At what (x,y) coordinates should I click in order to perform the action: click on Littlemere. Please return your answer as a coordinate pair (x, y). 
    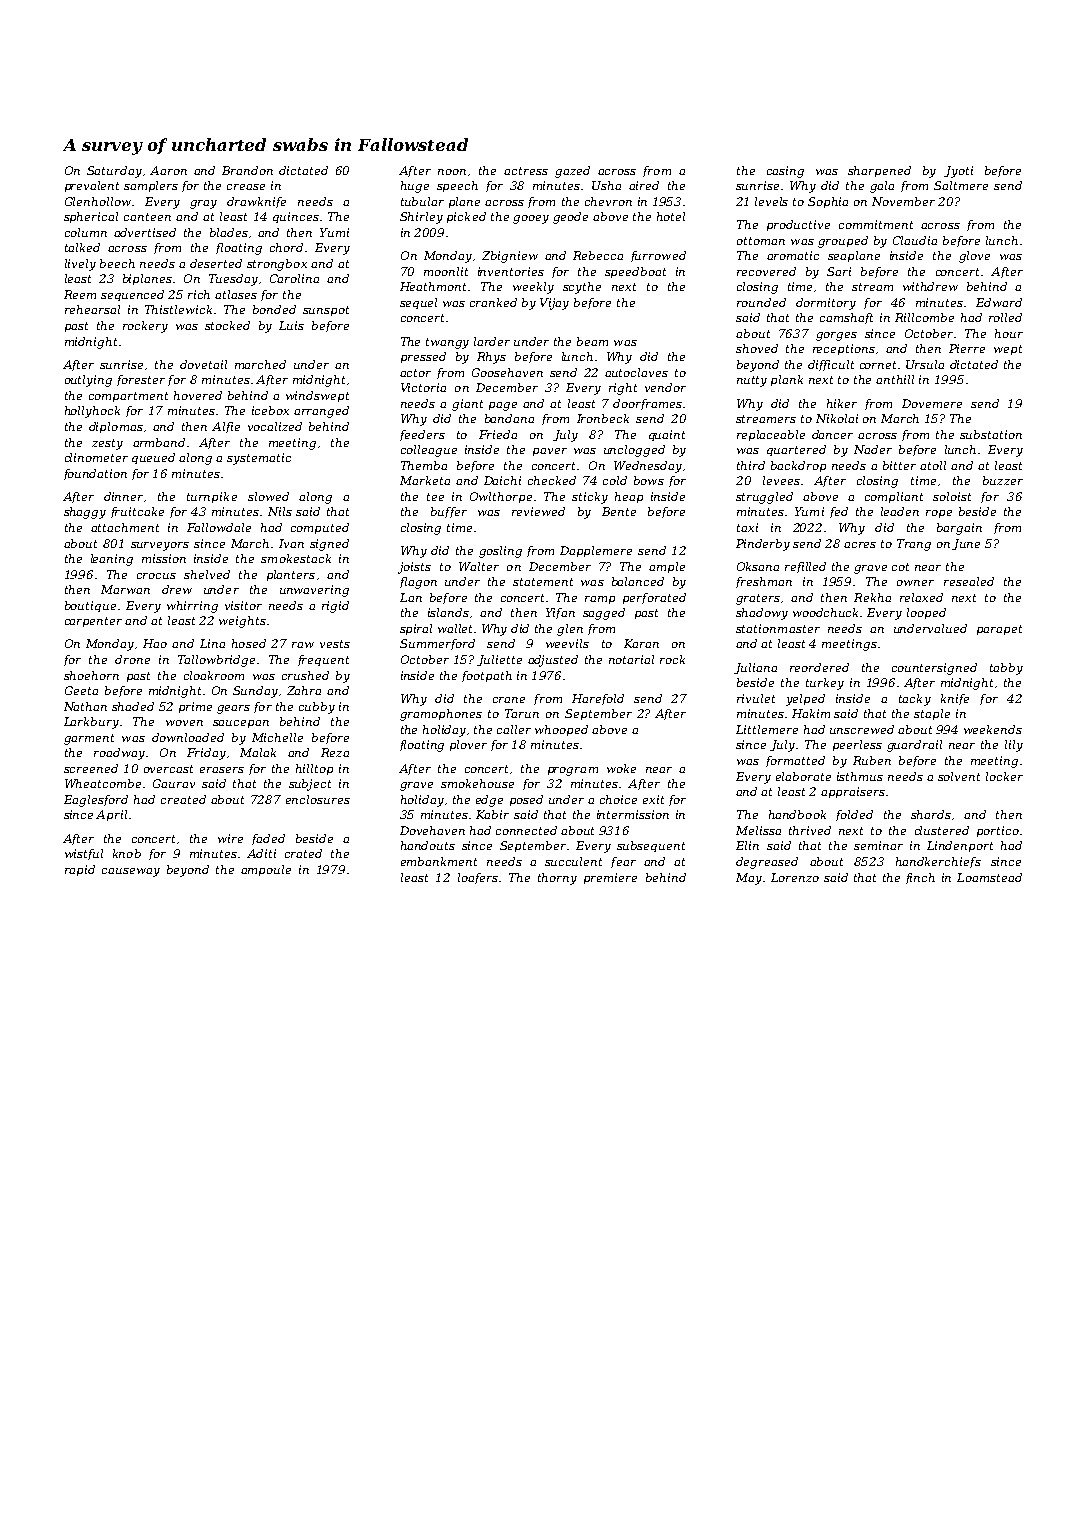
    Looking at the image, I should click on (767, 729).
